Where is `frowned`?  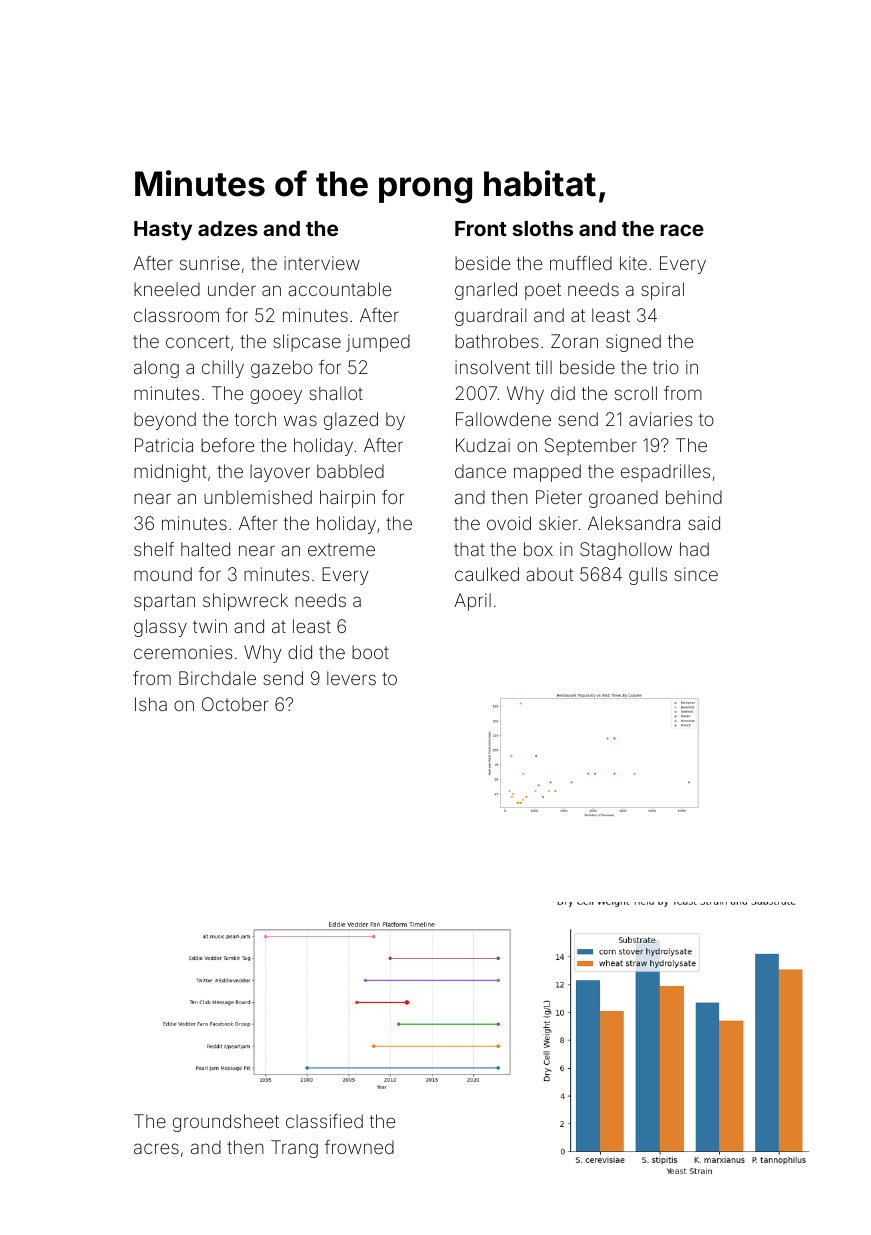 frowned is located at coordinates (359, 1147).
